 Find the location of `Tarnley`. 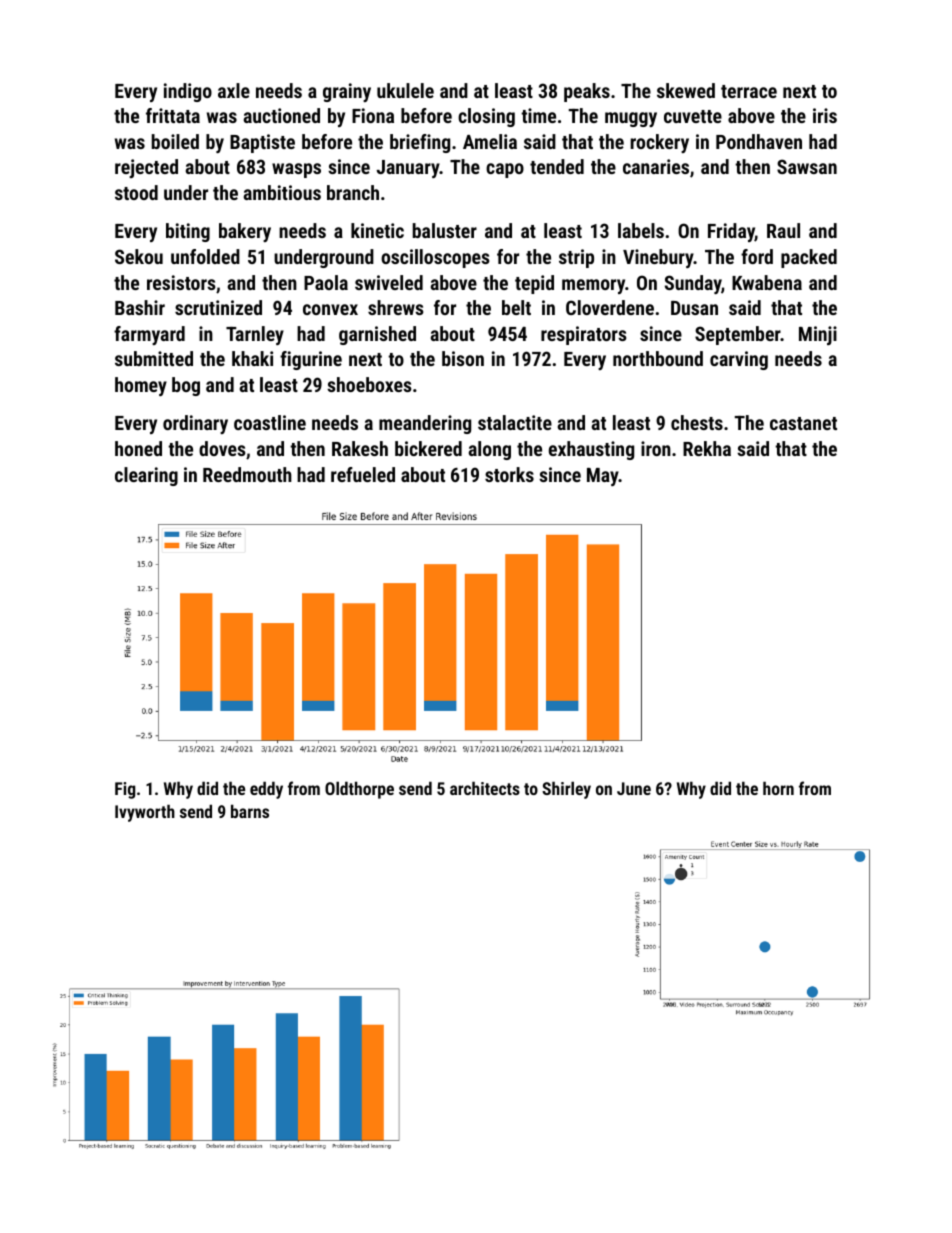

Tarnley is located at coordinates (255, 335).
